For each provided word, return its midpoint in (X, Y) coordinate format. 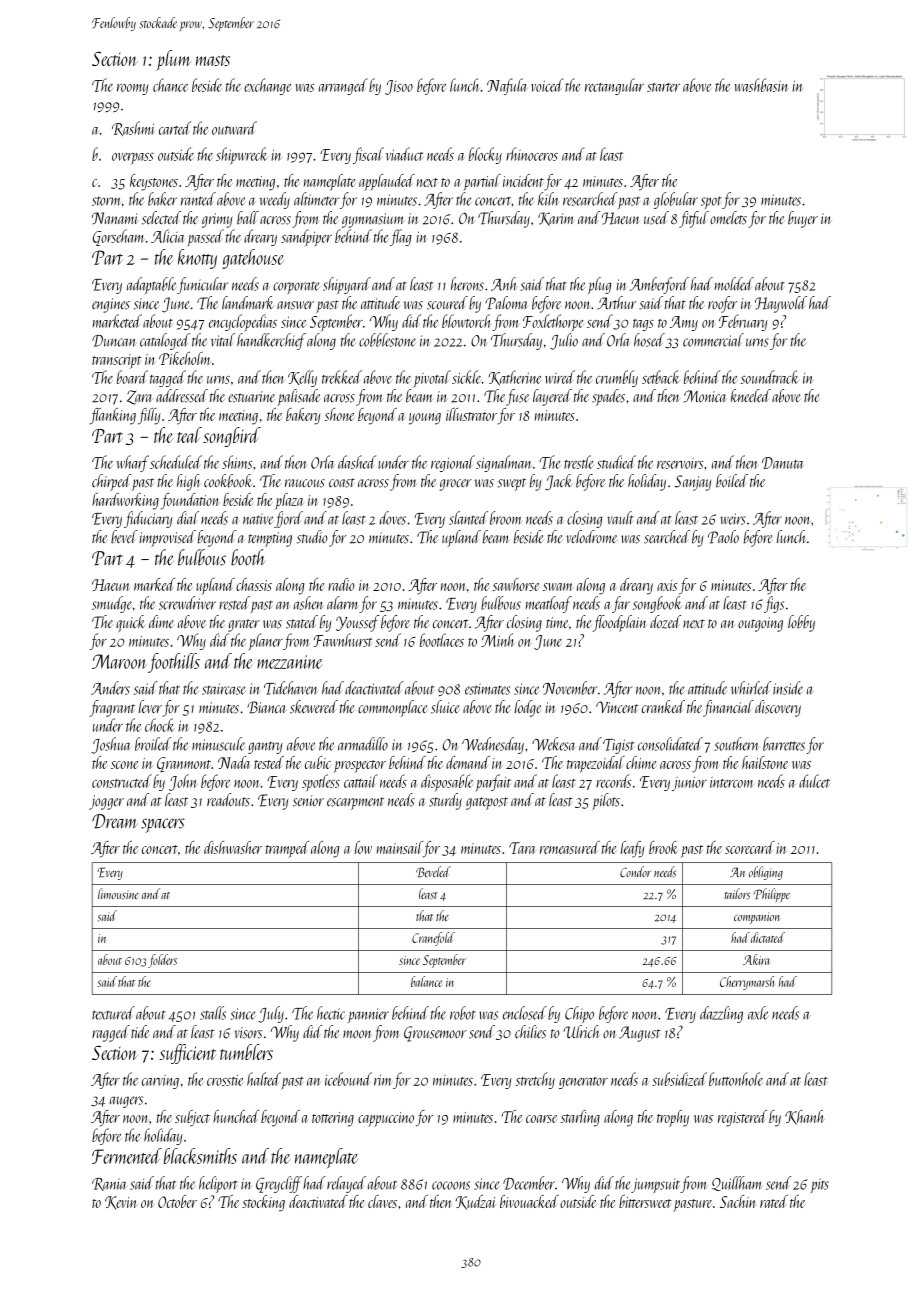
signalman (503, 463)
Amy (684, 323)
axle (758, 1013)
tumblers (246, 1052)
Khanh (805, 1117)
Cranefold (433, 939)
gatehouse (252, 259)
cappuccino (386, 1119)
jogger (106, 802)
